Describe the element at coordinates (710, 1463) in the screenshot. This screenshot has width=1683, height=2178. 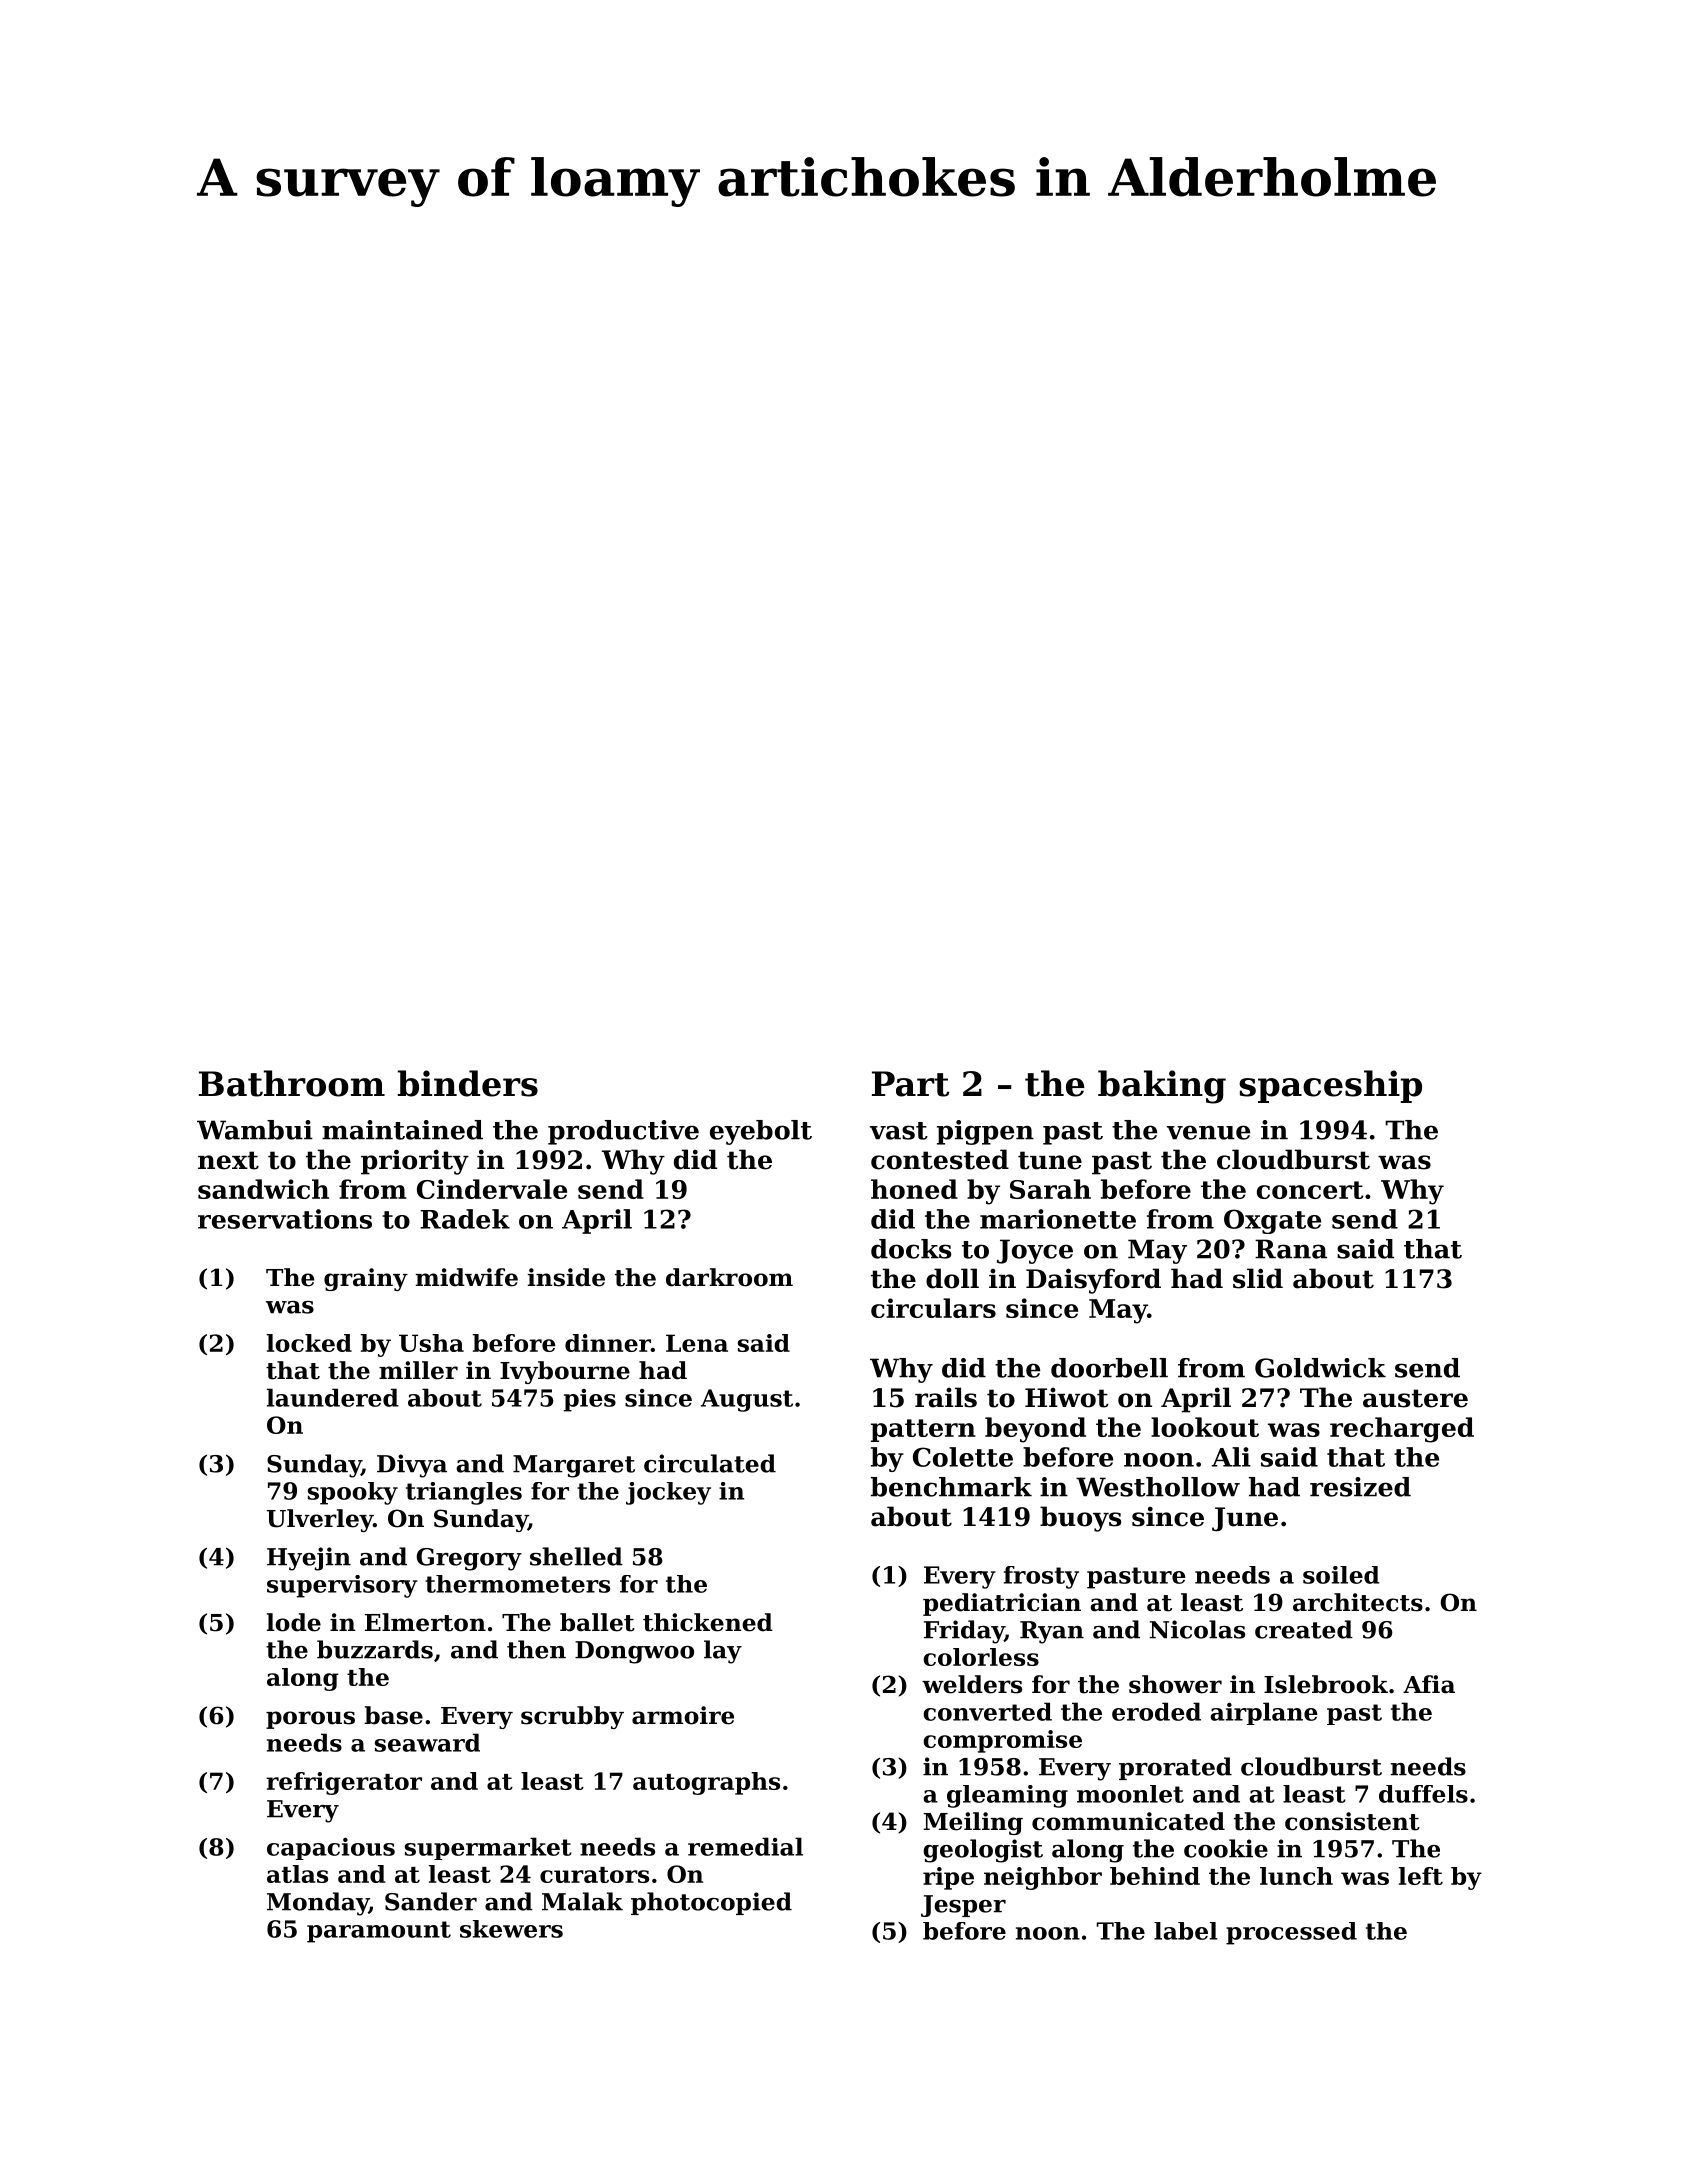
I see `circulated` at that location.
